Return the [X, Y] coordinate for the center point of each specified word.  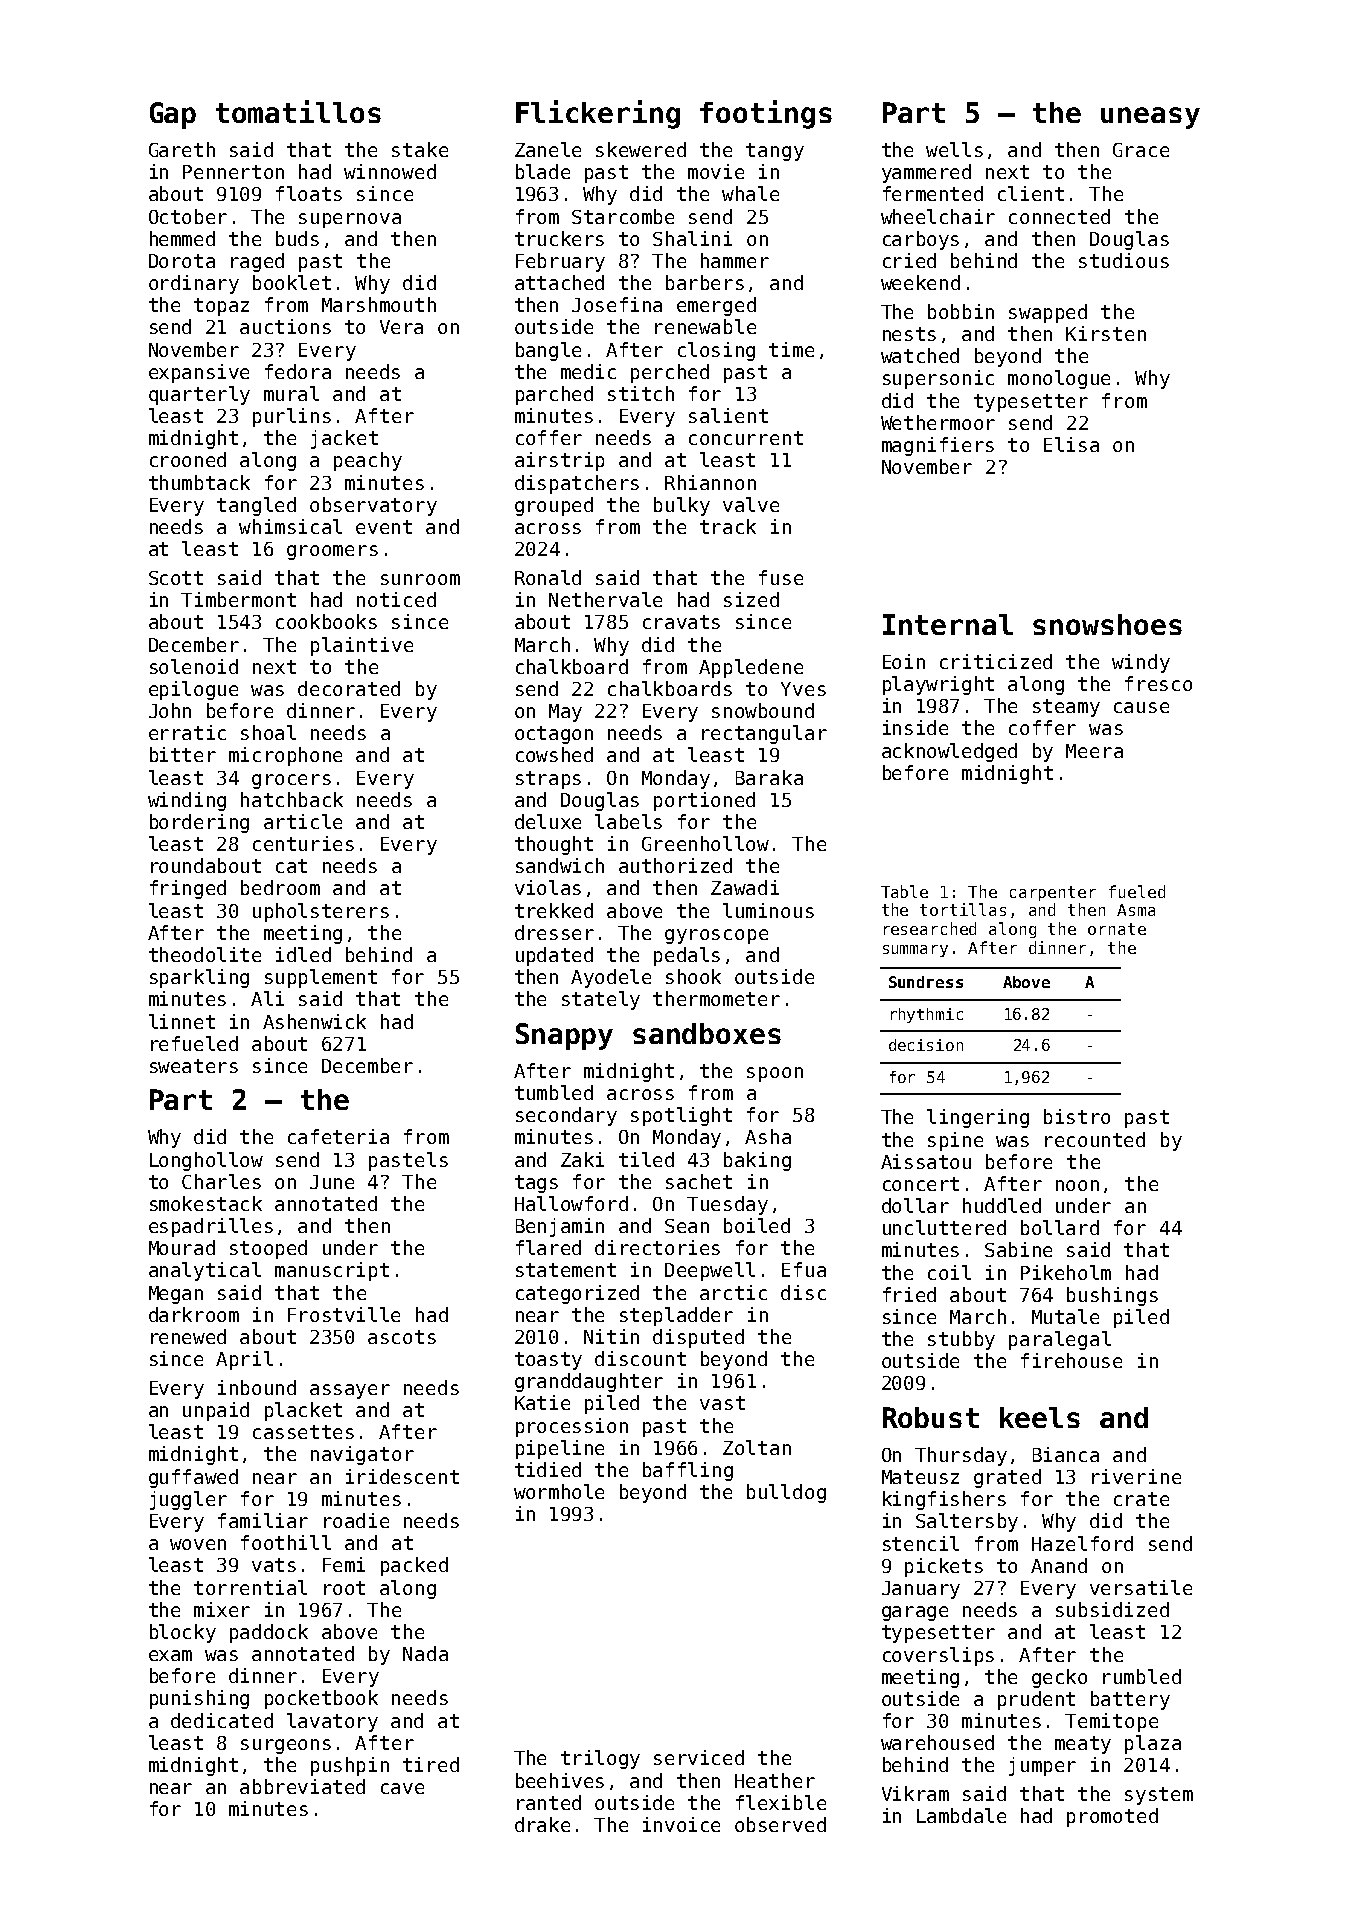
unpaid [216, 1411]
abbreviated [302, 1786]
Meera [1094, 751]
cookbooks [326, 621]
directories [657, 1247]
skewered [641, 149]
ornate [1117, 929]
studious [1124, 260]
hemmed [182, 238]
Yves [803, 689]
